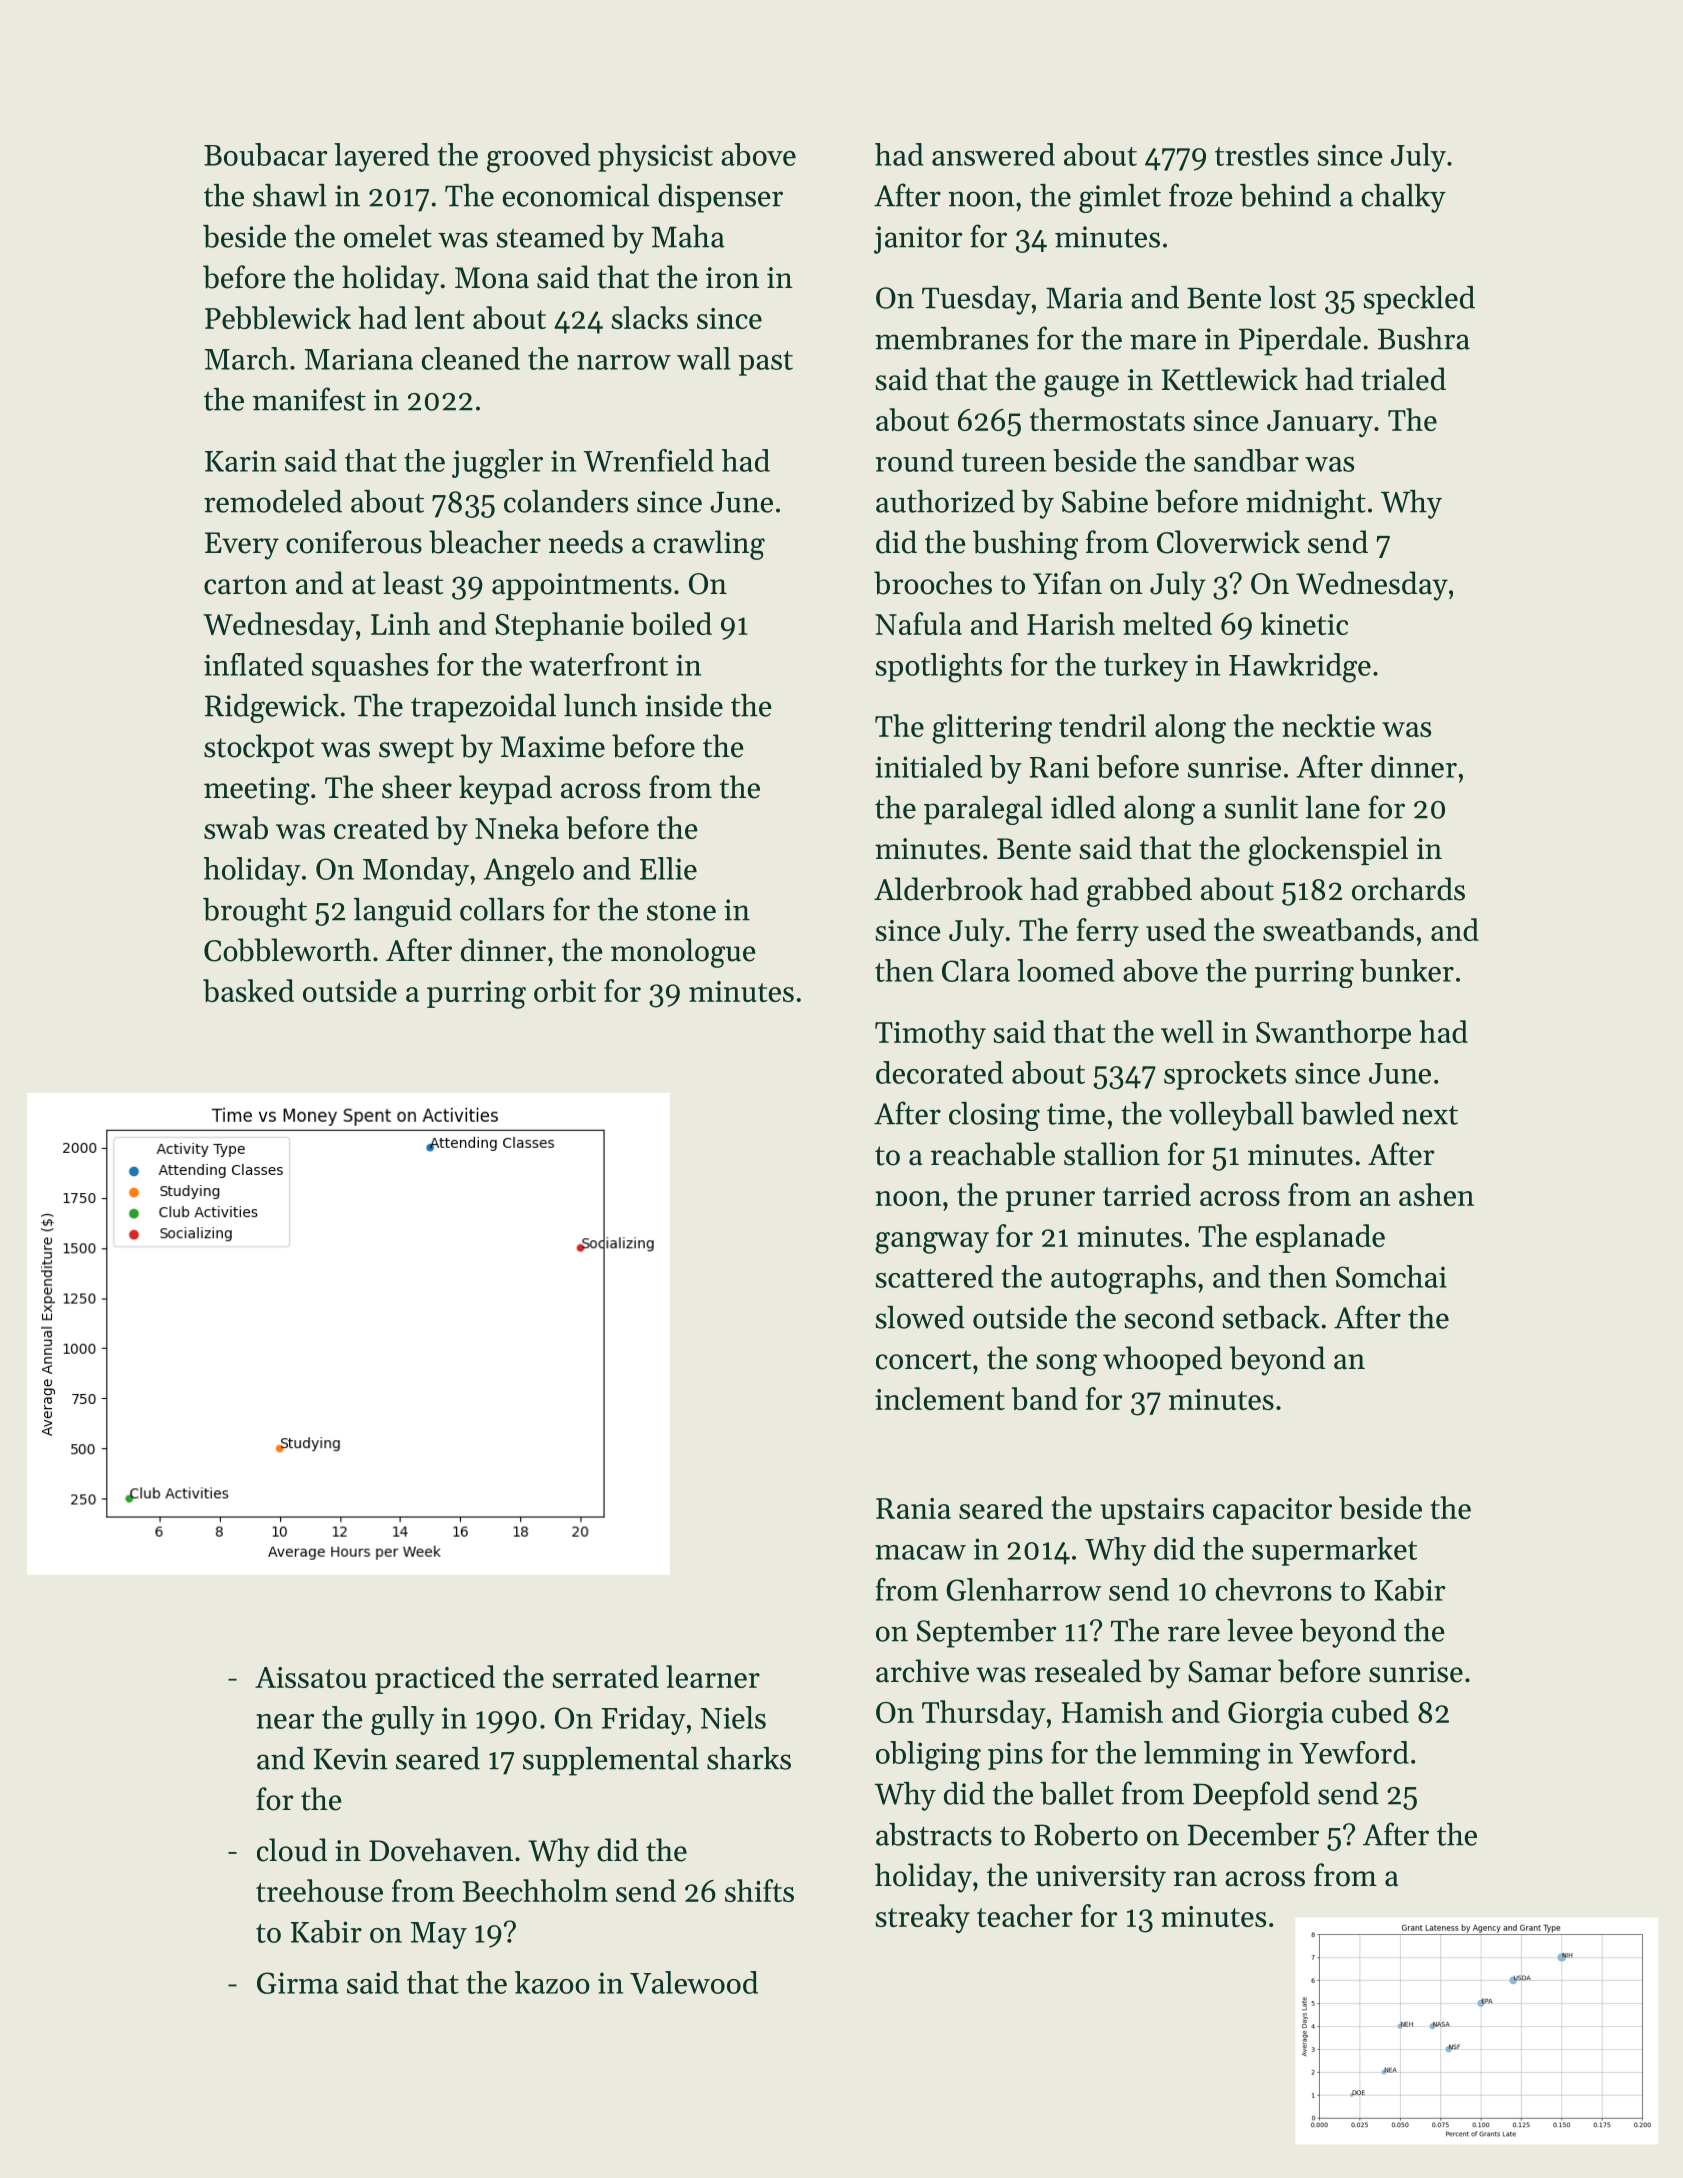  I want to click on answered, so click(993, 154).
